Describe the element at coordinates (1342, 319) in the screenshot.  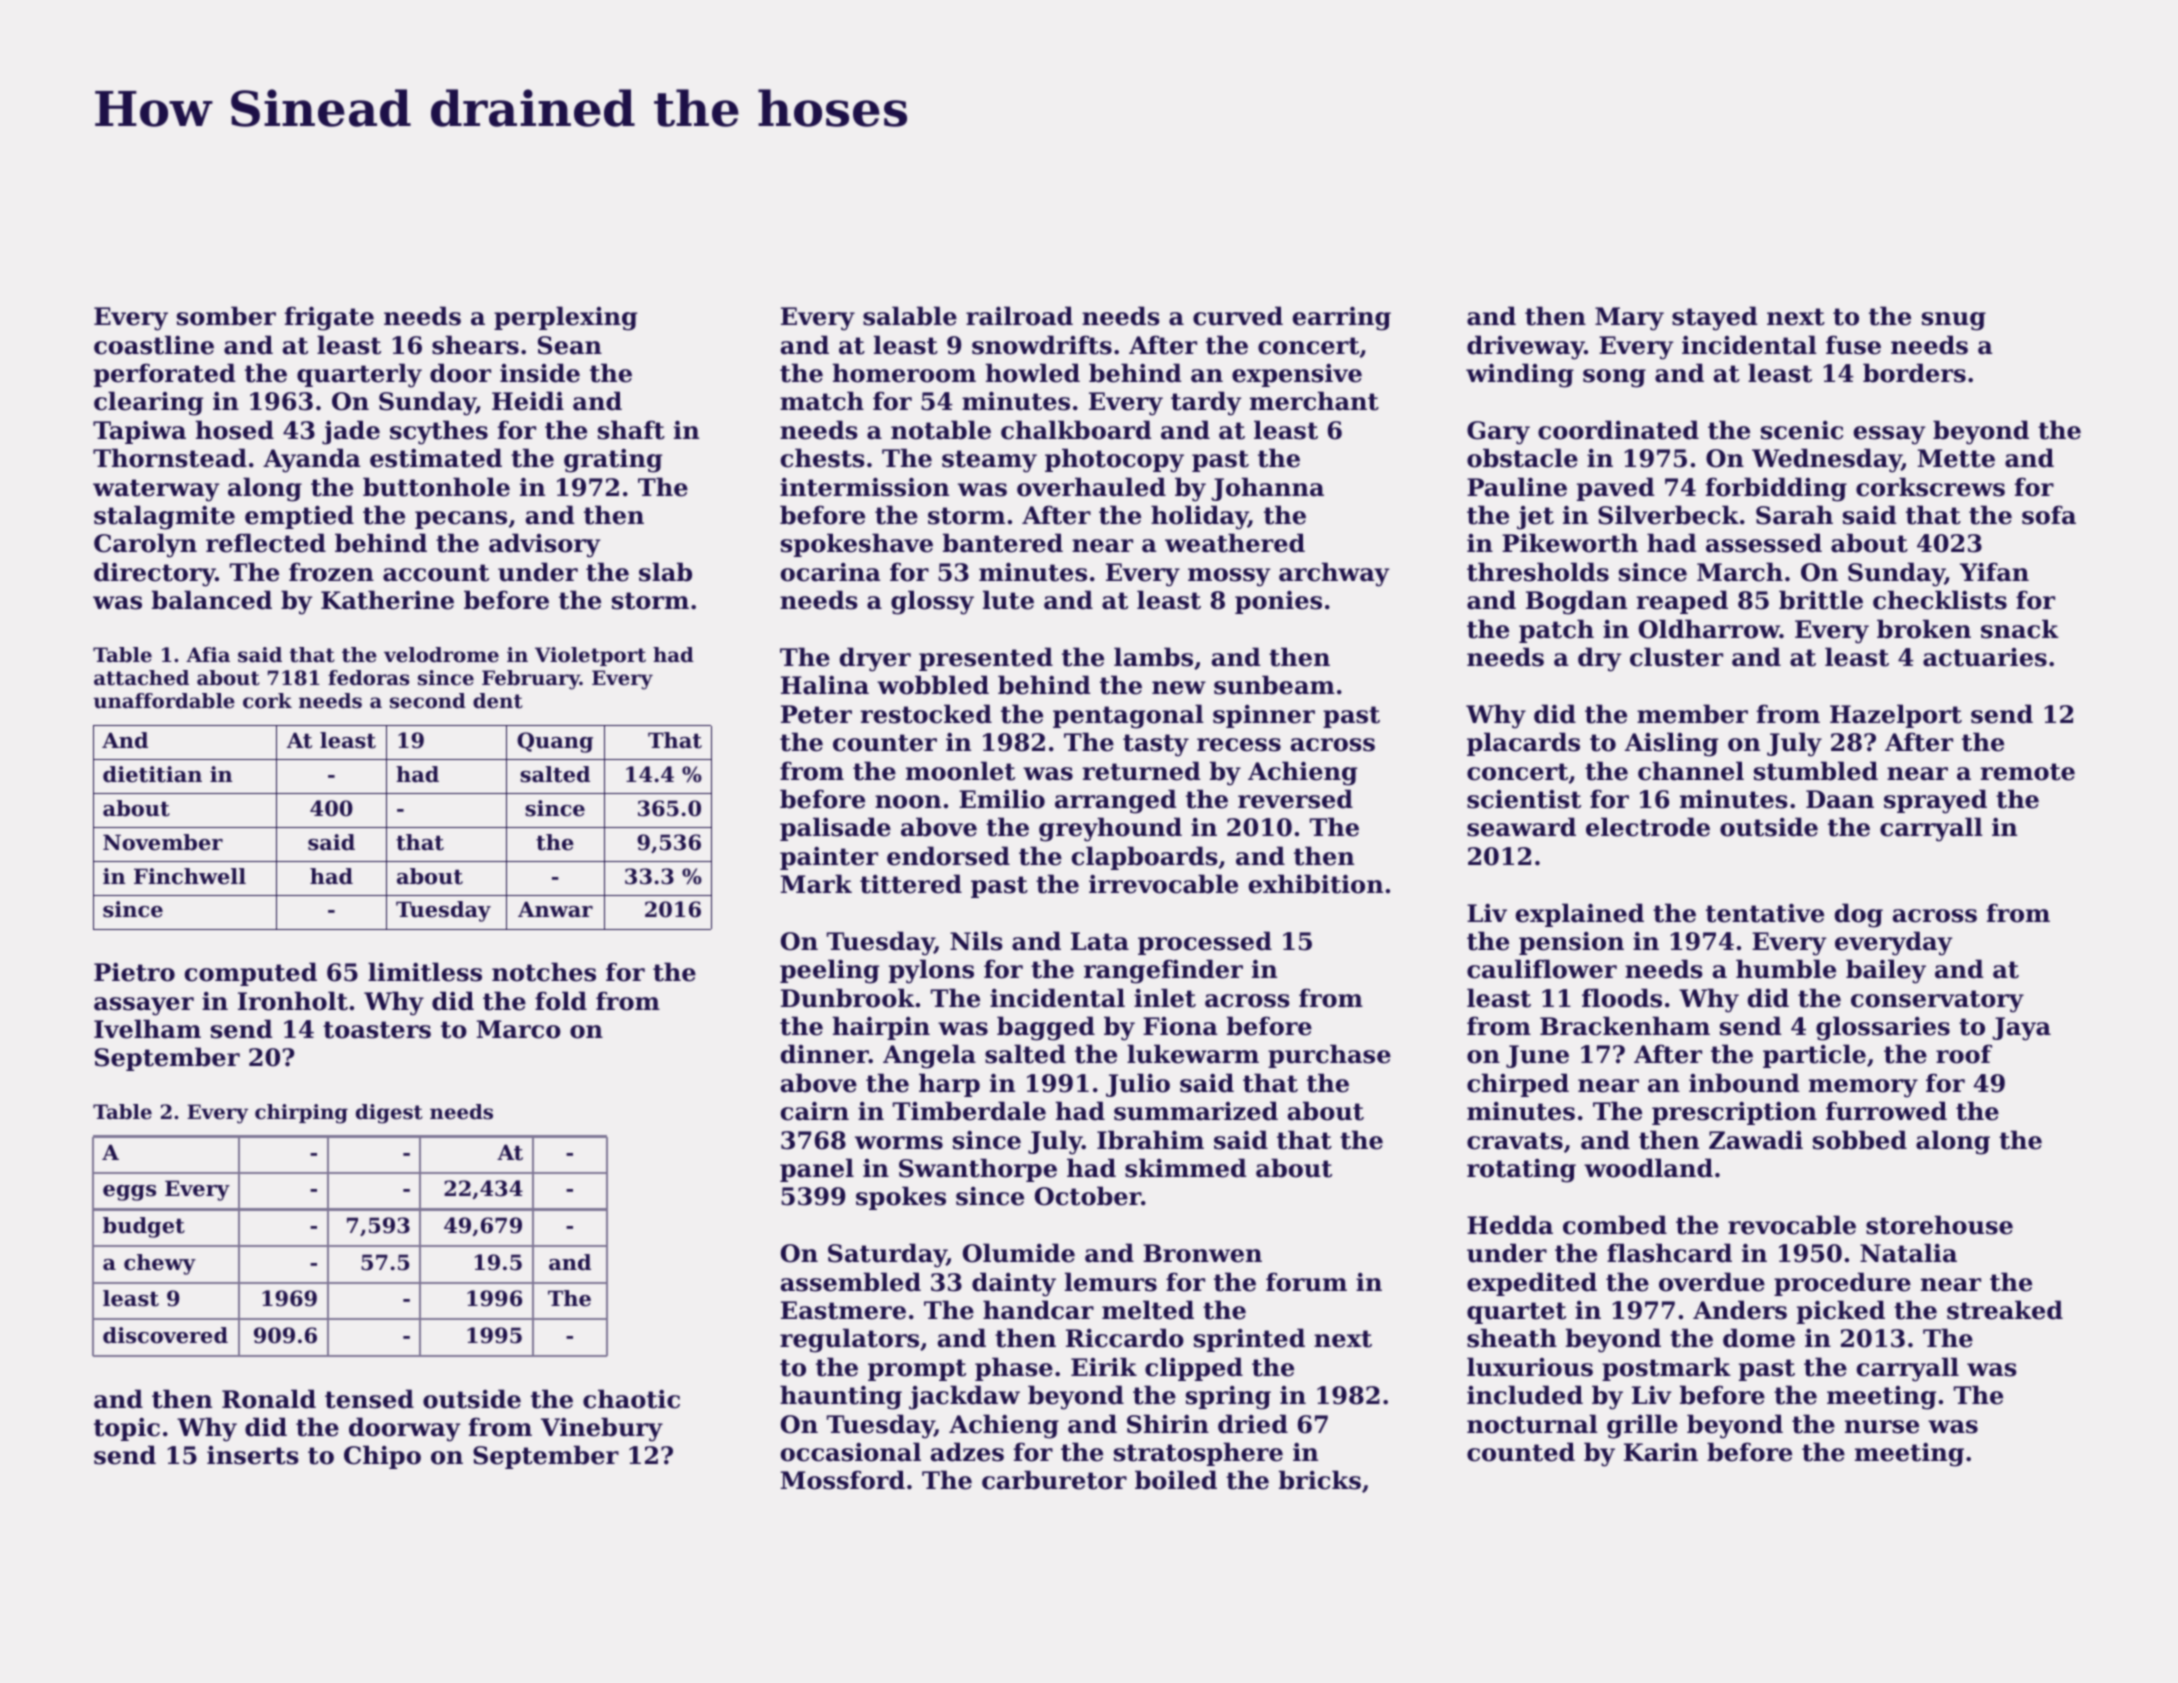
I see `earring` at that location.
